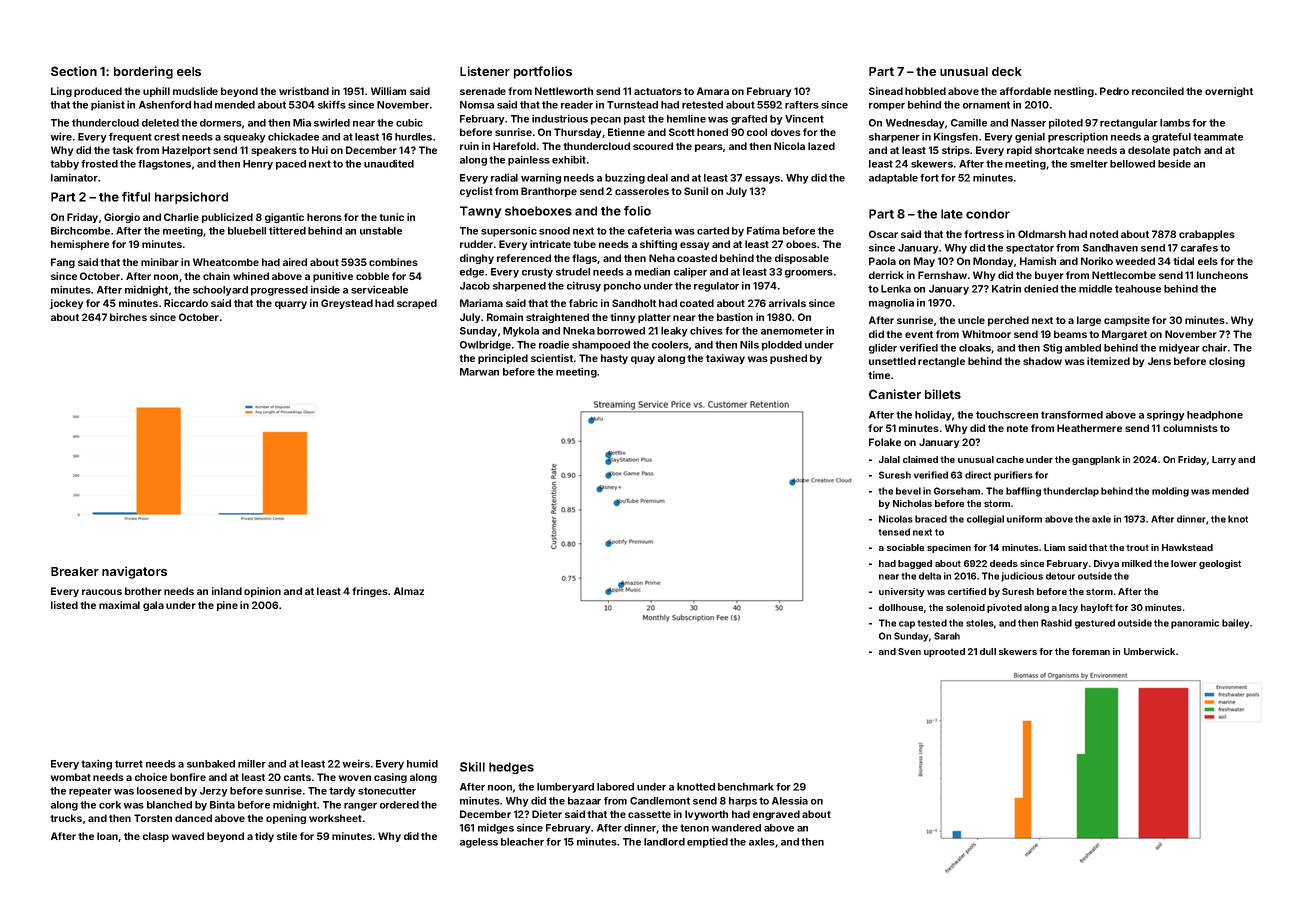  I want to click on Listener, so click(485, 71).
